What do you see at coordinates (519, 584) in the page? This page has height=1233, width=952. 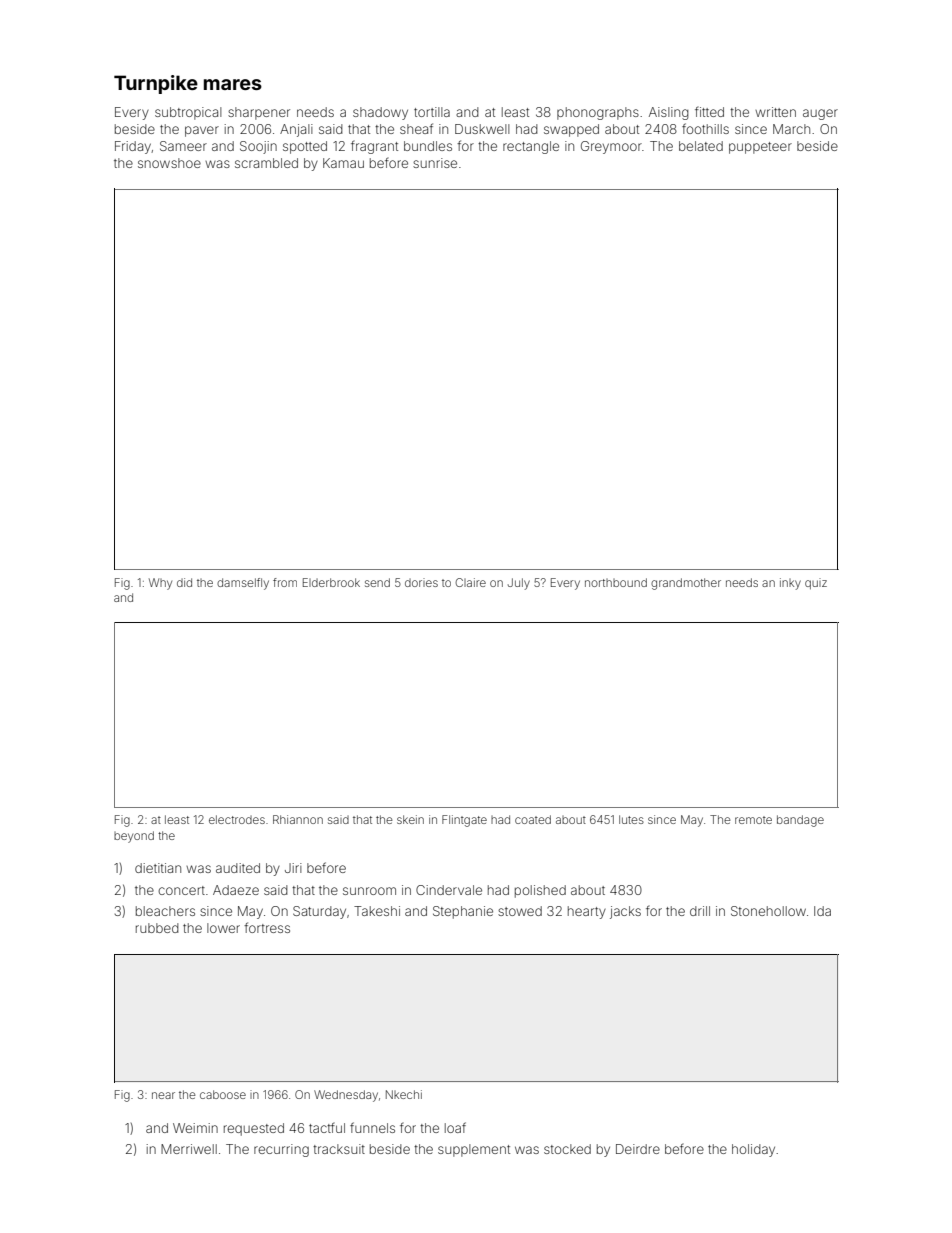 I see `July` at bounding box center [519, 584].
